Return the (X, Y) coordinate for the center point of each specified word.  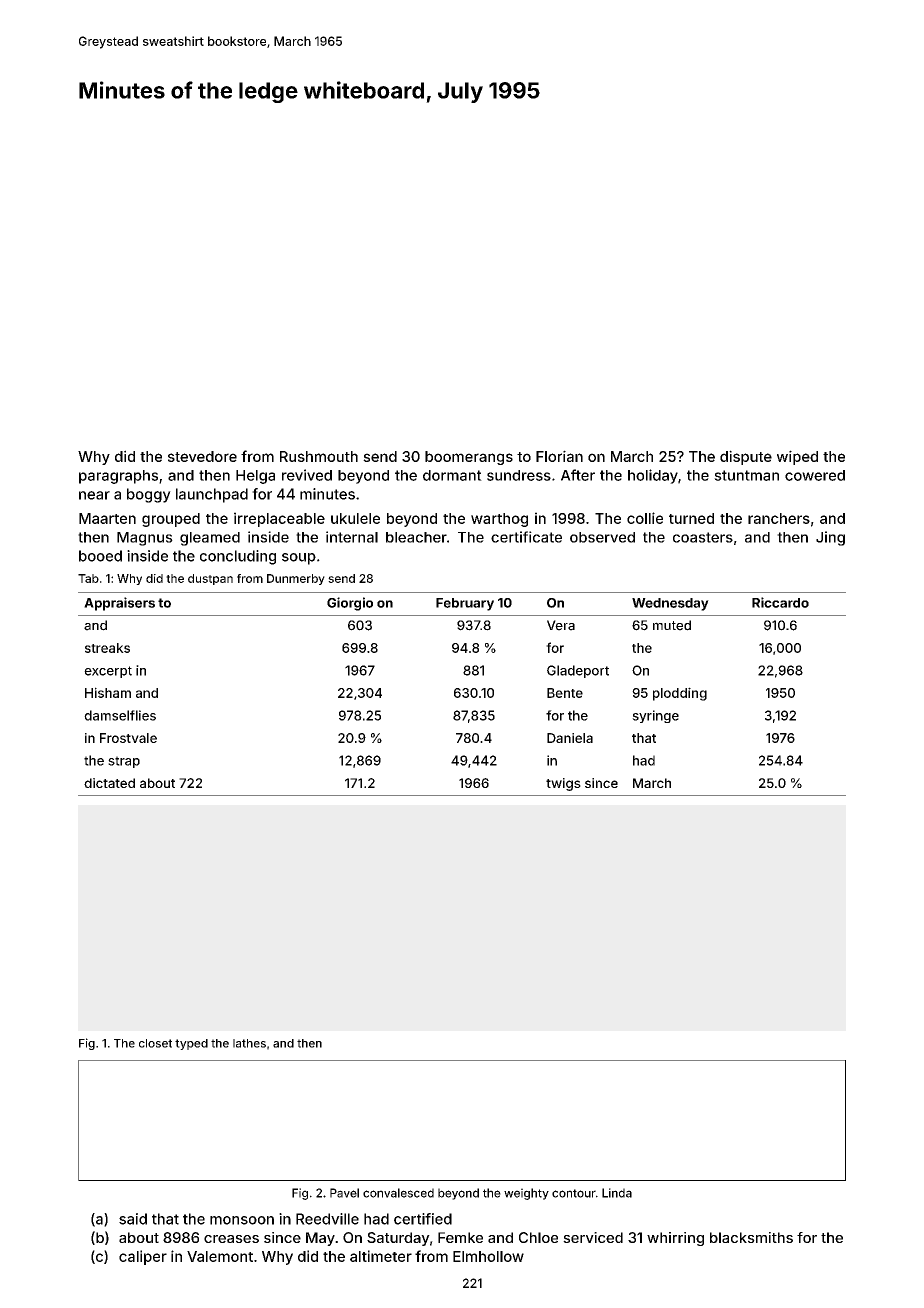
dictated (109, 783)
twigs (563, 784)
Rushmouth (319, 456)
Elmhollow (488, 1256)
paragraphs (118, 477)
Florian (559, 456)
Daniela (570, 738)
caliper (143, 1257)
